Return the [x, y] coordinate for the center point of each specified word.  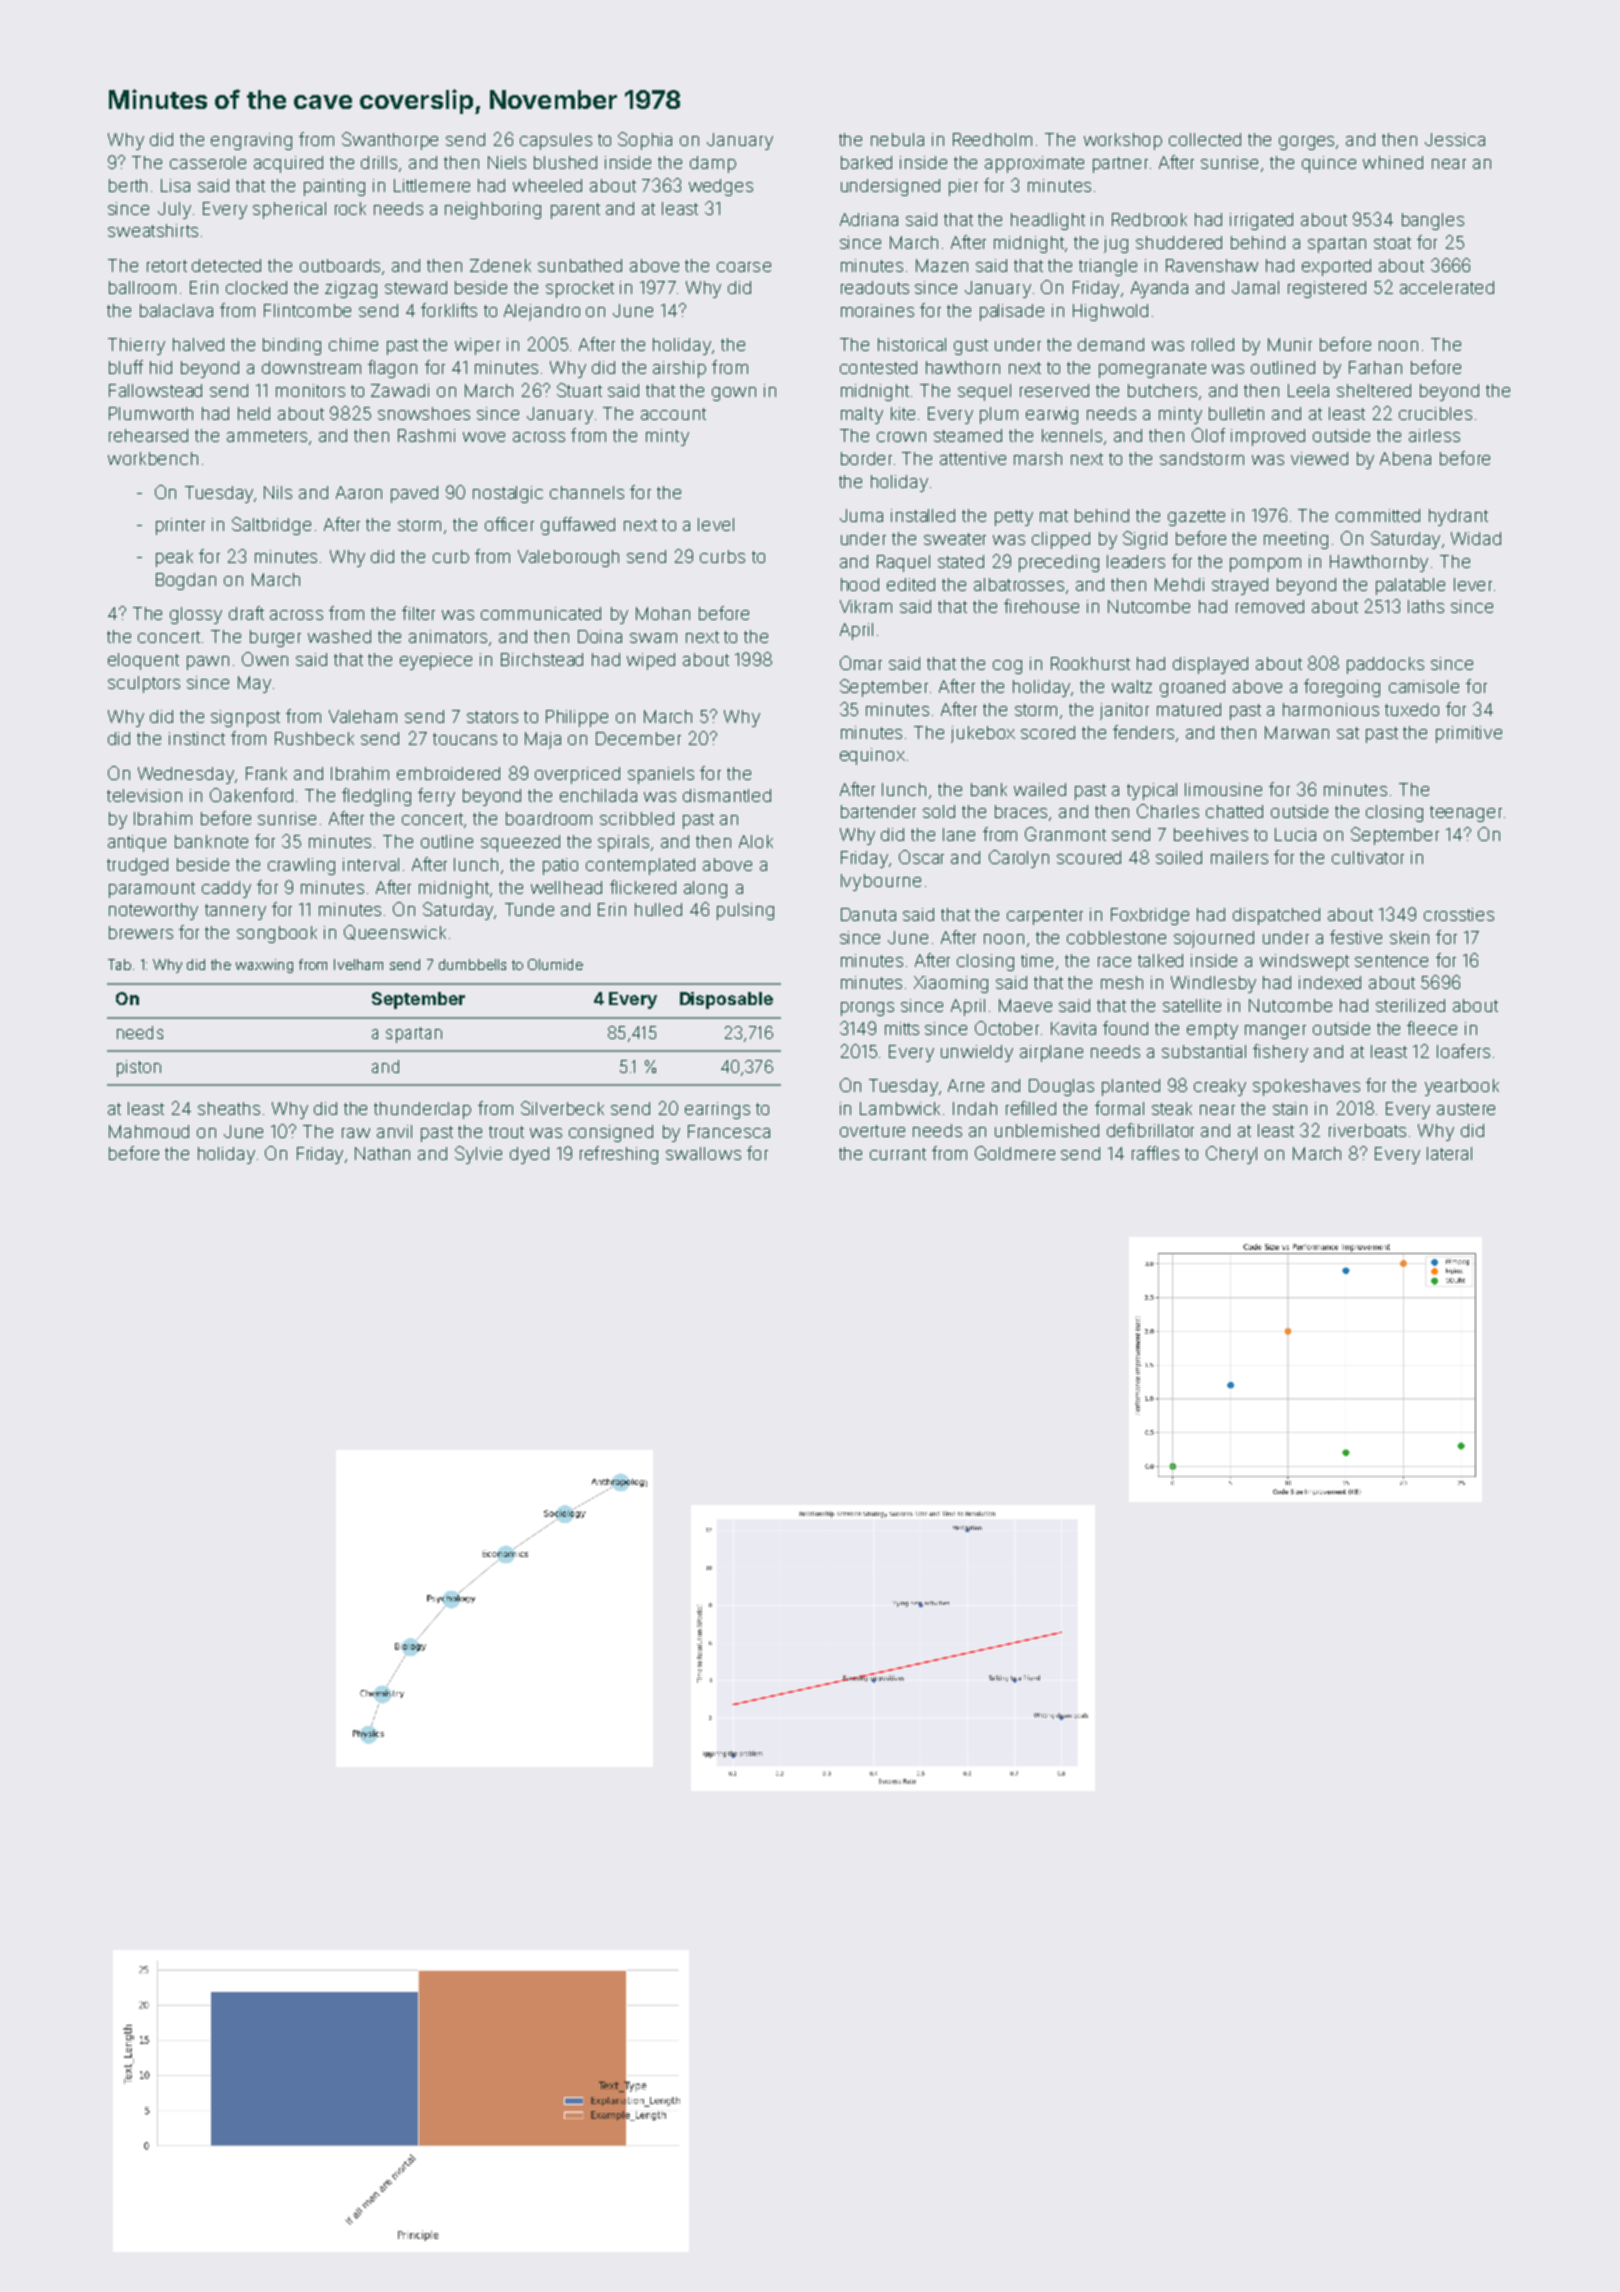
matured [1189, 709]
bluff [126, 367]
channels [587, 492]
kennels [1072, 435]
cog [1007, 667]
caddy [226, 889]
